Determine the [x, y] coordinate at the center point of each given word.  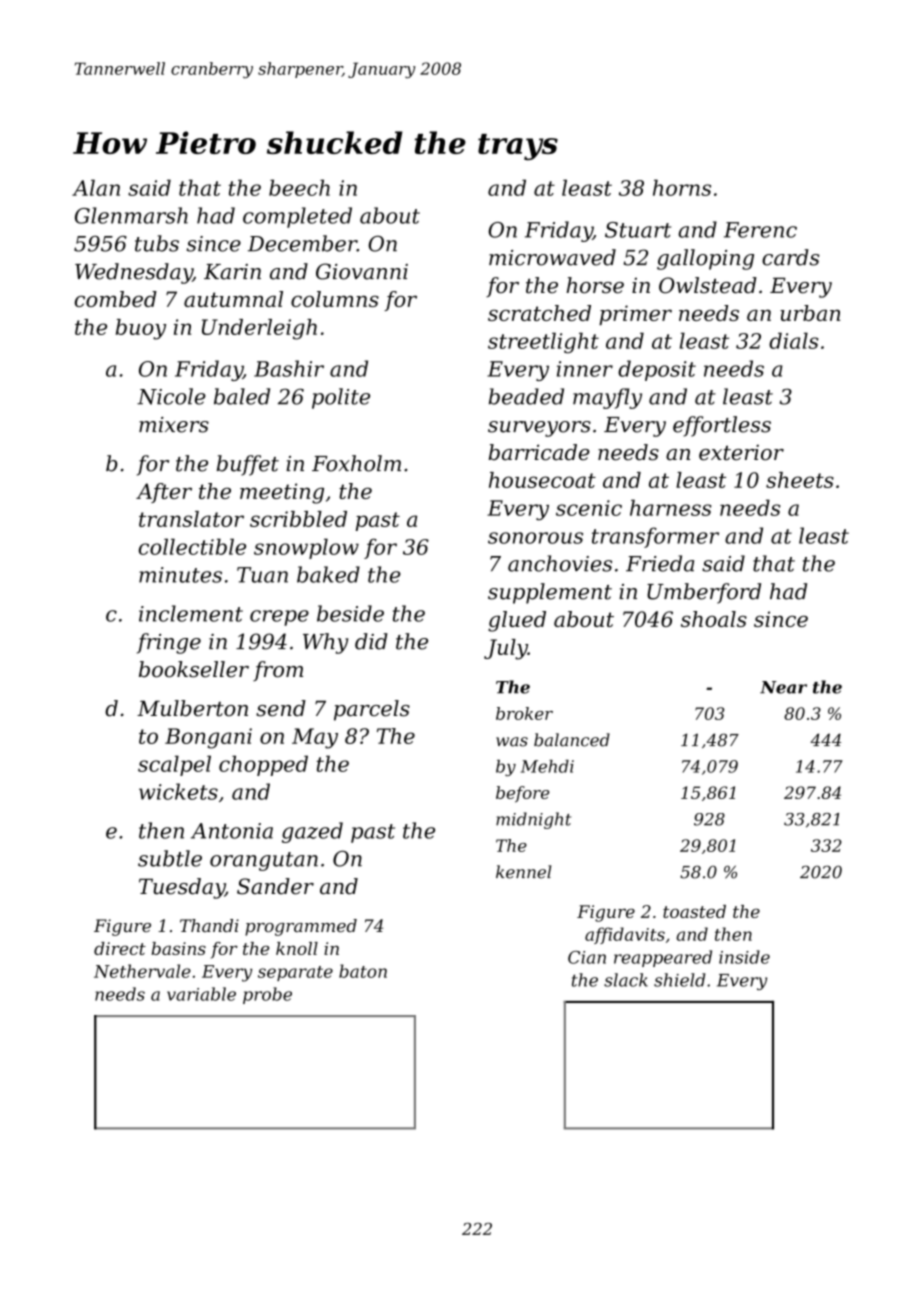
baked [328, 574]
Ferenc [760, 230]
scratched [539, 313]
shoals [714, 619]
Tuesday [182, 888]
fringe [169, 643]
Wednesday [134, 273]
